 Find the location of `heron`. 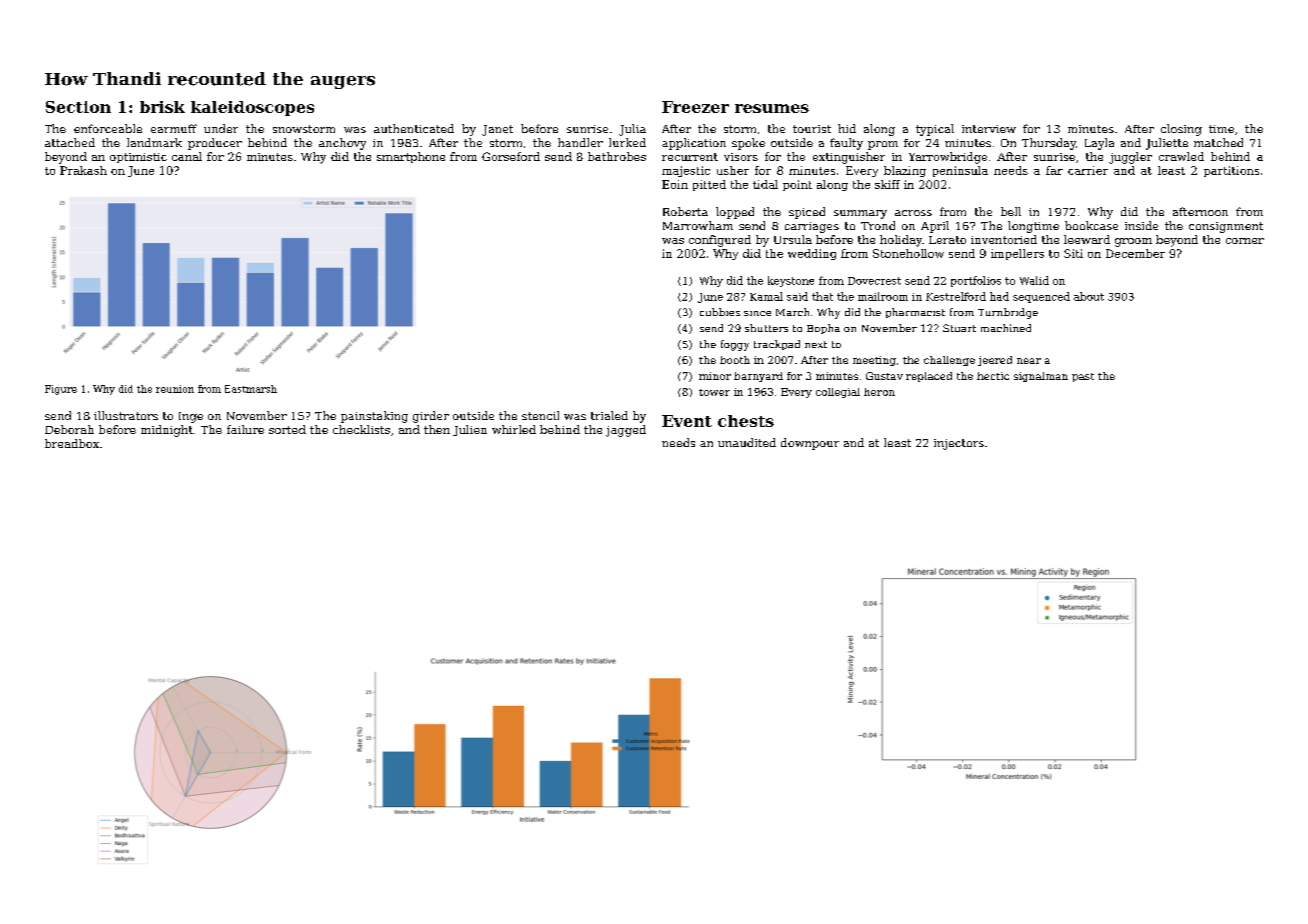

heron is located at coordinates (879, 392).
